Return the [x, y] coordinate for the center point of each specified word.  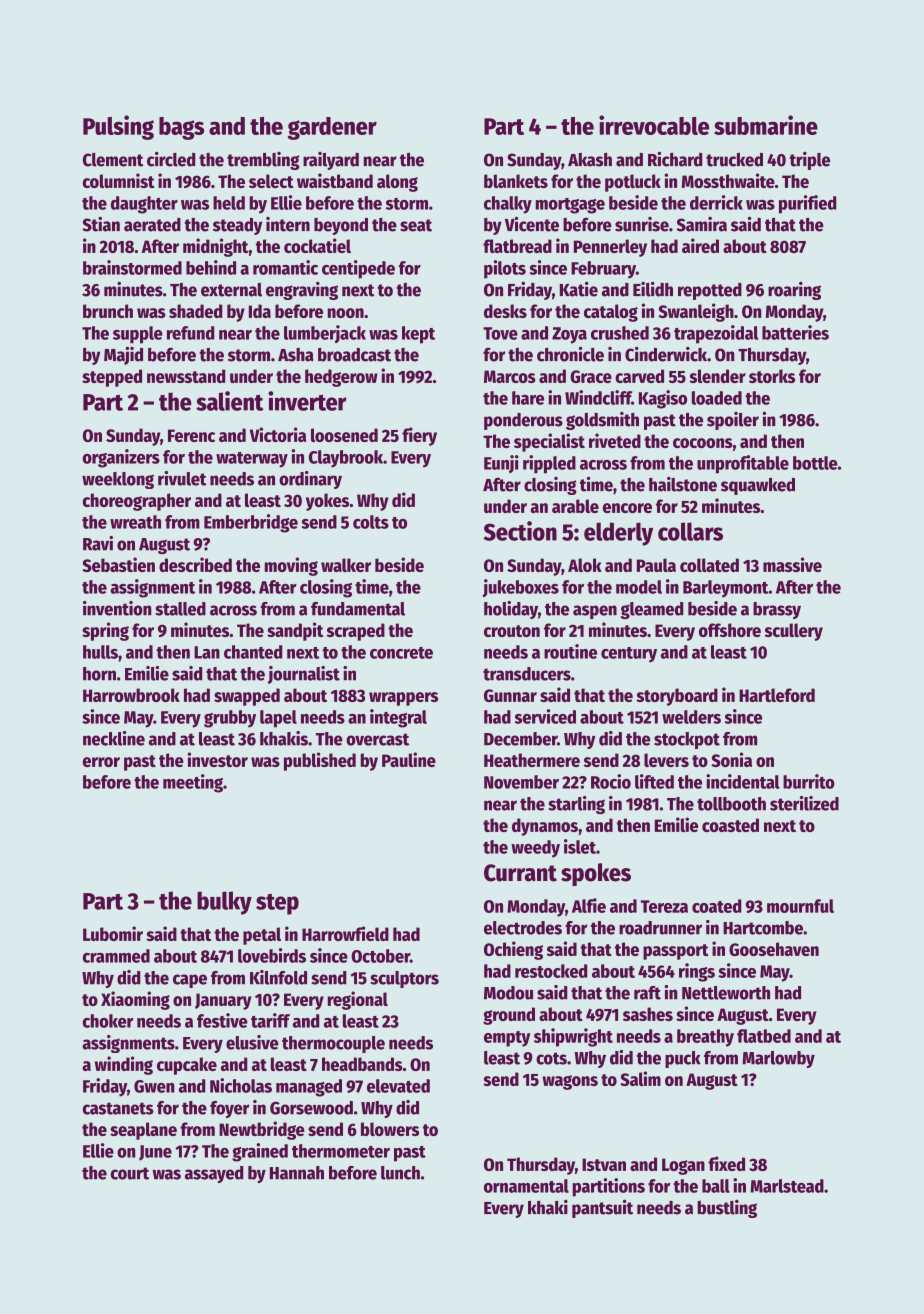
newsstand [186, 376]
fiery [419, 436]
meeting [193, 783]
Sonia [731, 759]
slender [717, 376]
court [130, 1173]
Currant [520, 873]
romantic [285, 267]
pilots [505, 269]
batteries [795, 332]
